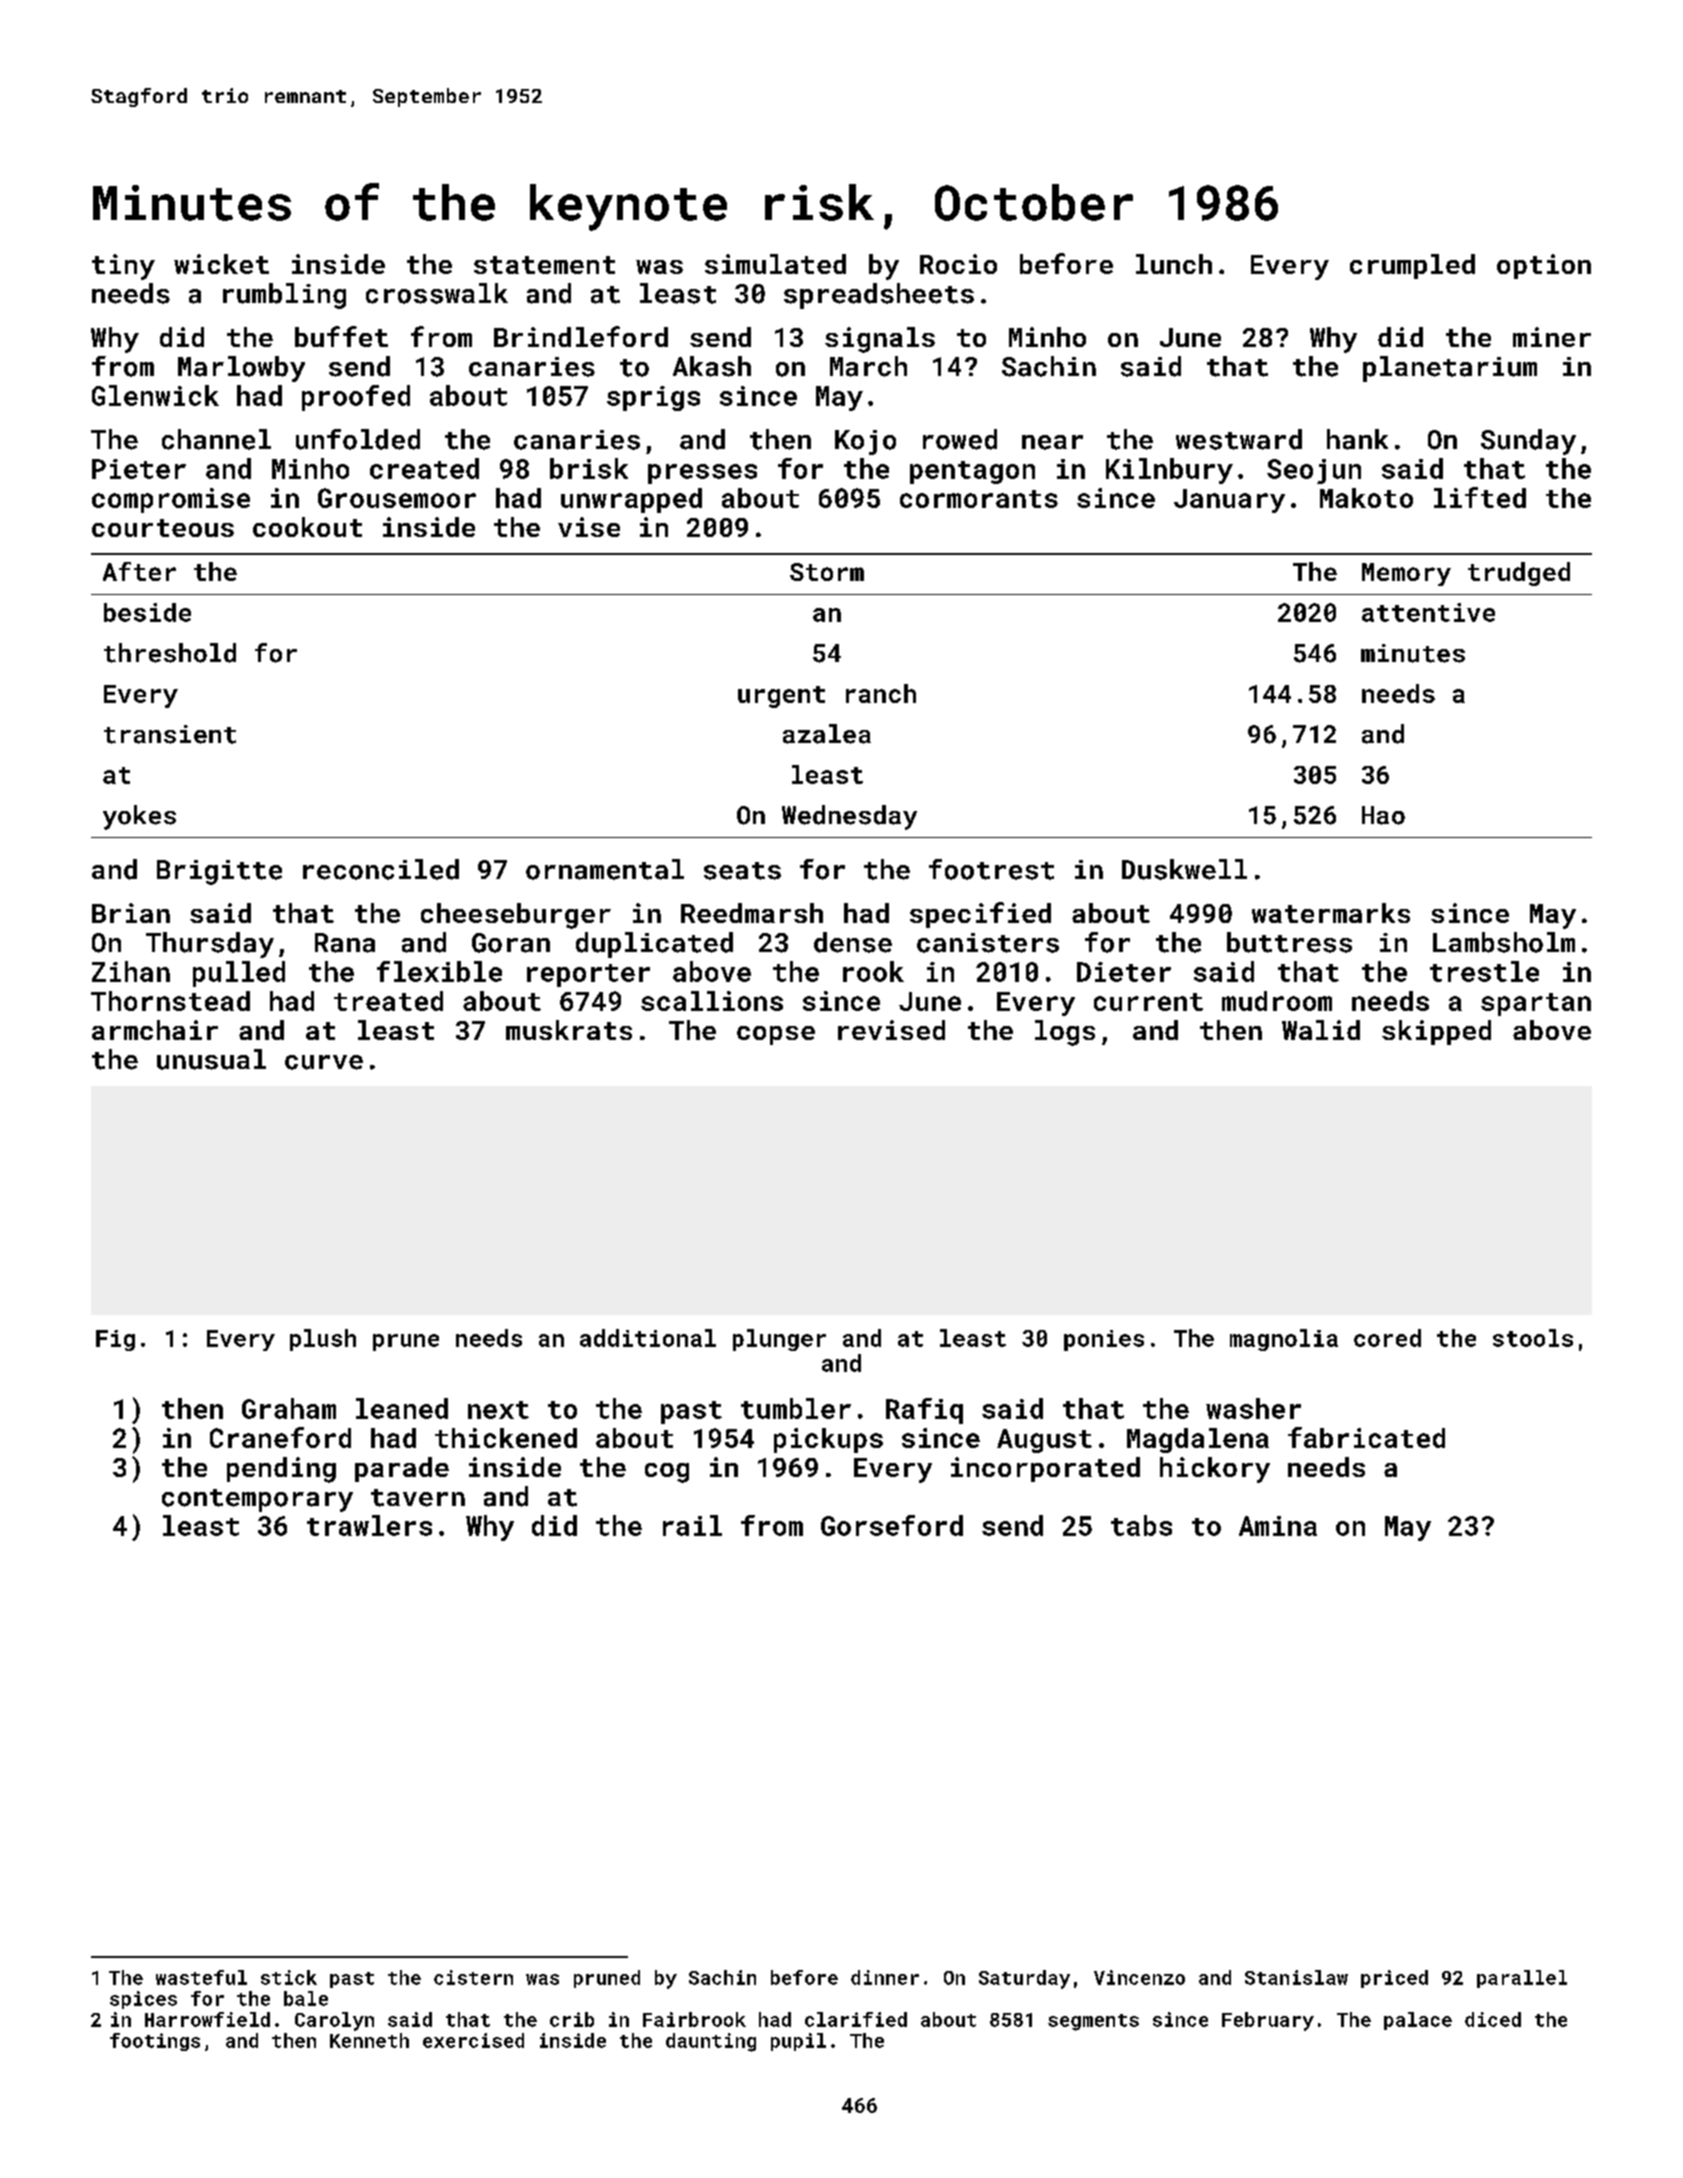 Image resolution: width=1683 pixels, height=2178 pixels. Describe the element at coordinates (892, 1525) in the screenshot. I see `Gorseford` at that location.
